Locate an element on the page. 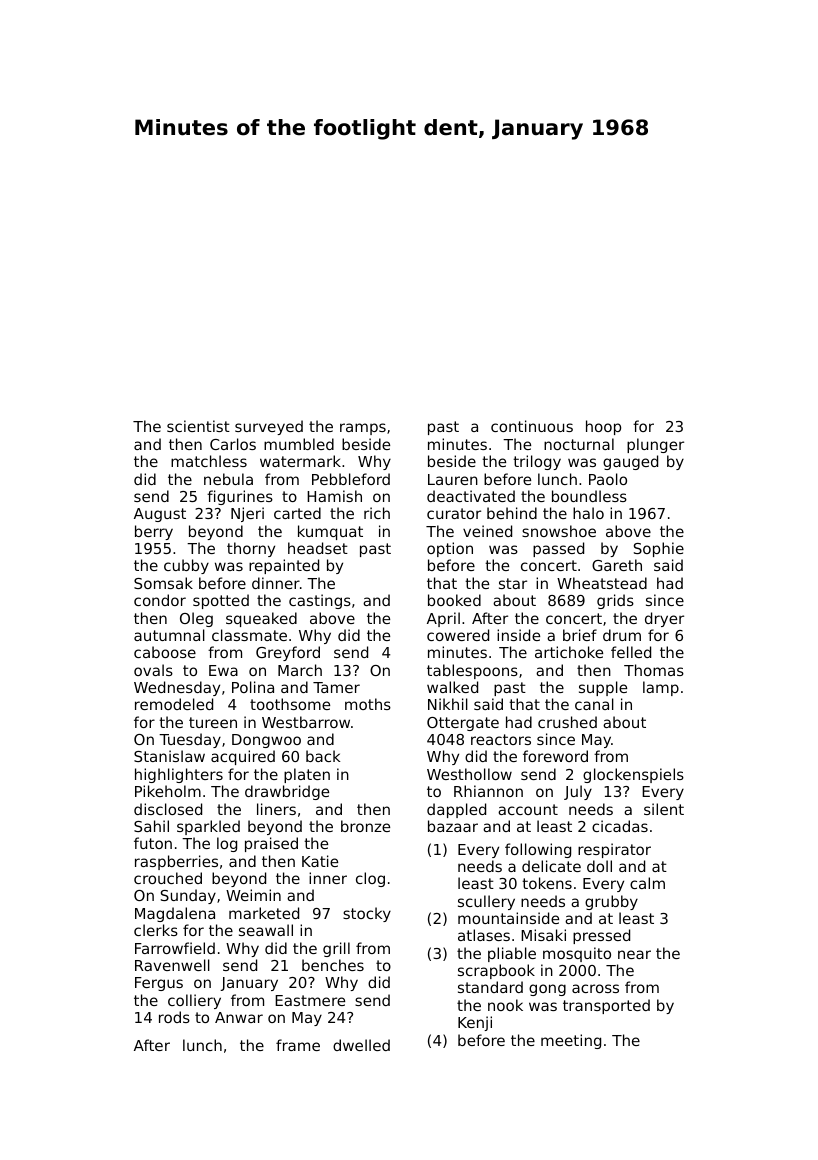 The image size is (818, 1160). ramps is located at coordinates (363, 429).
